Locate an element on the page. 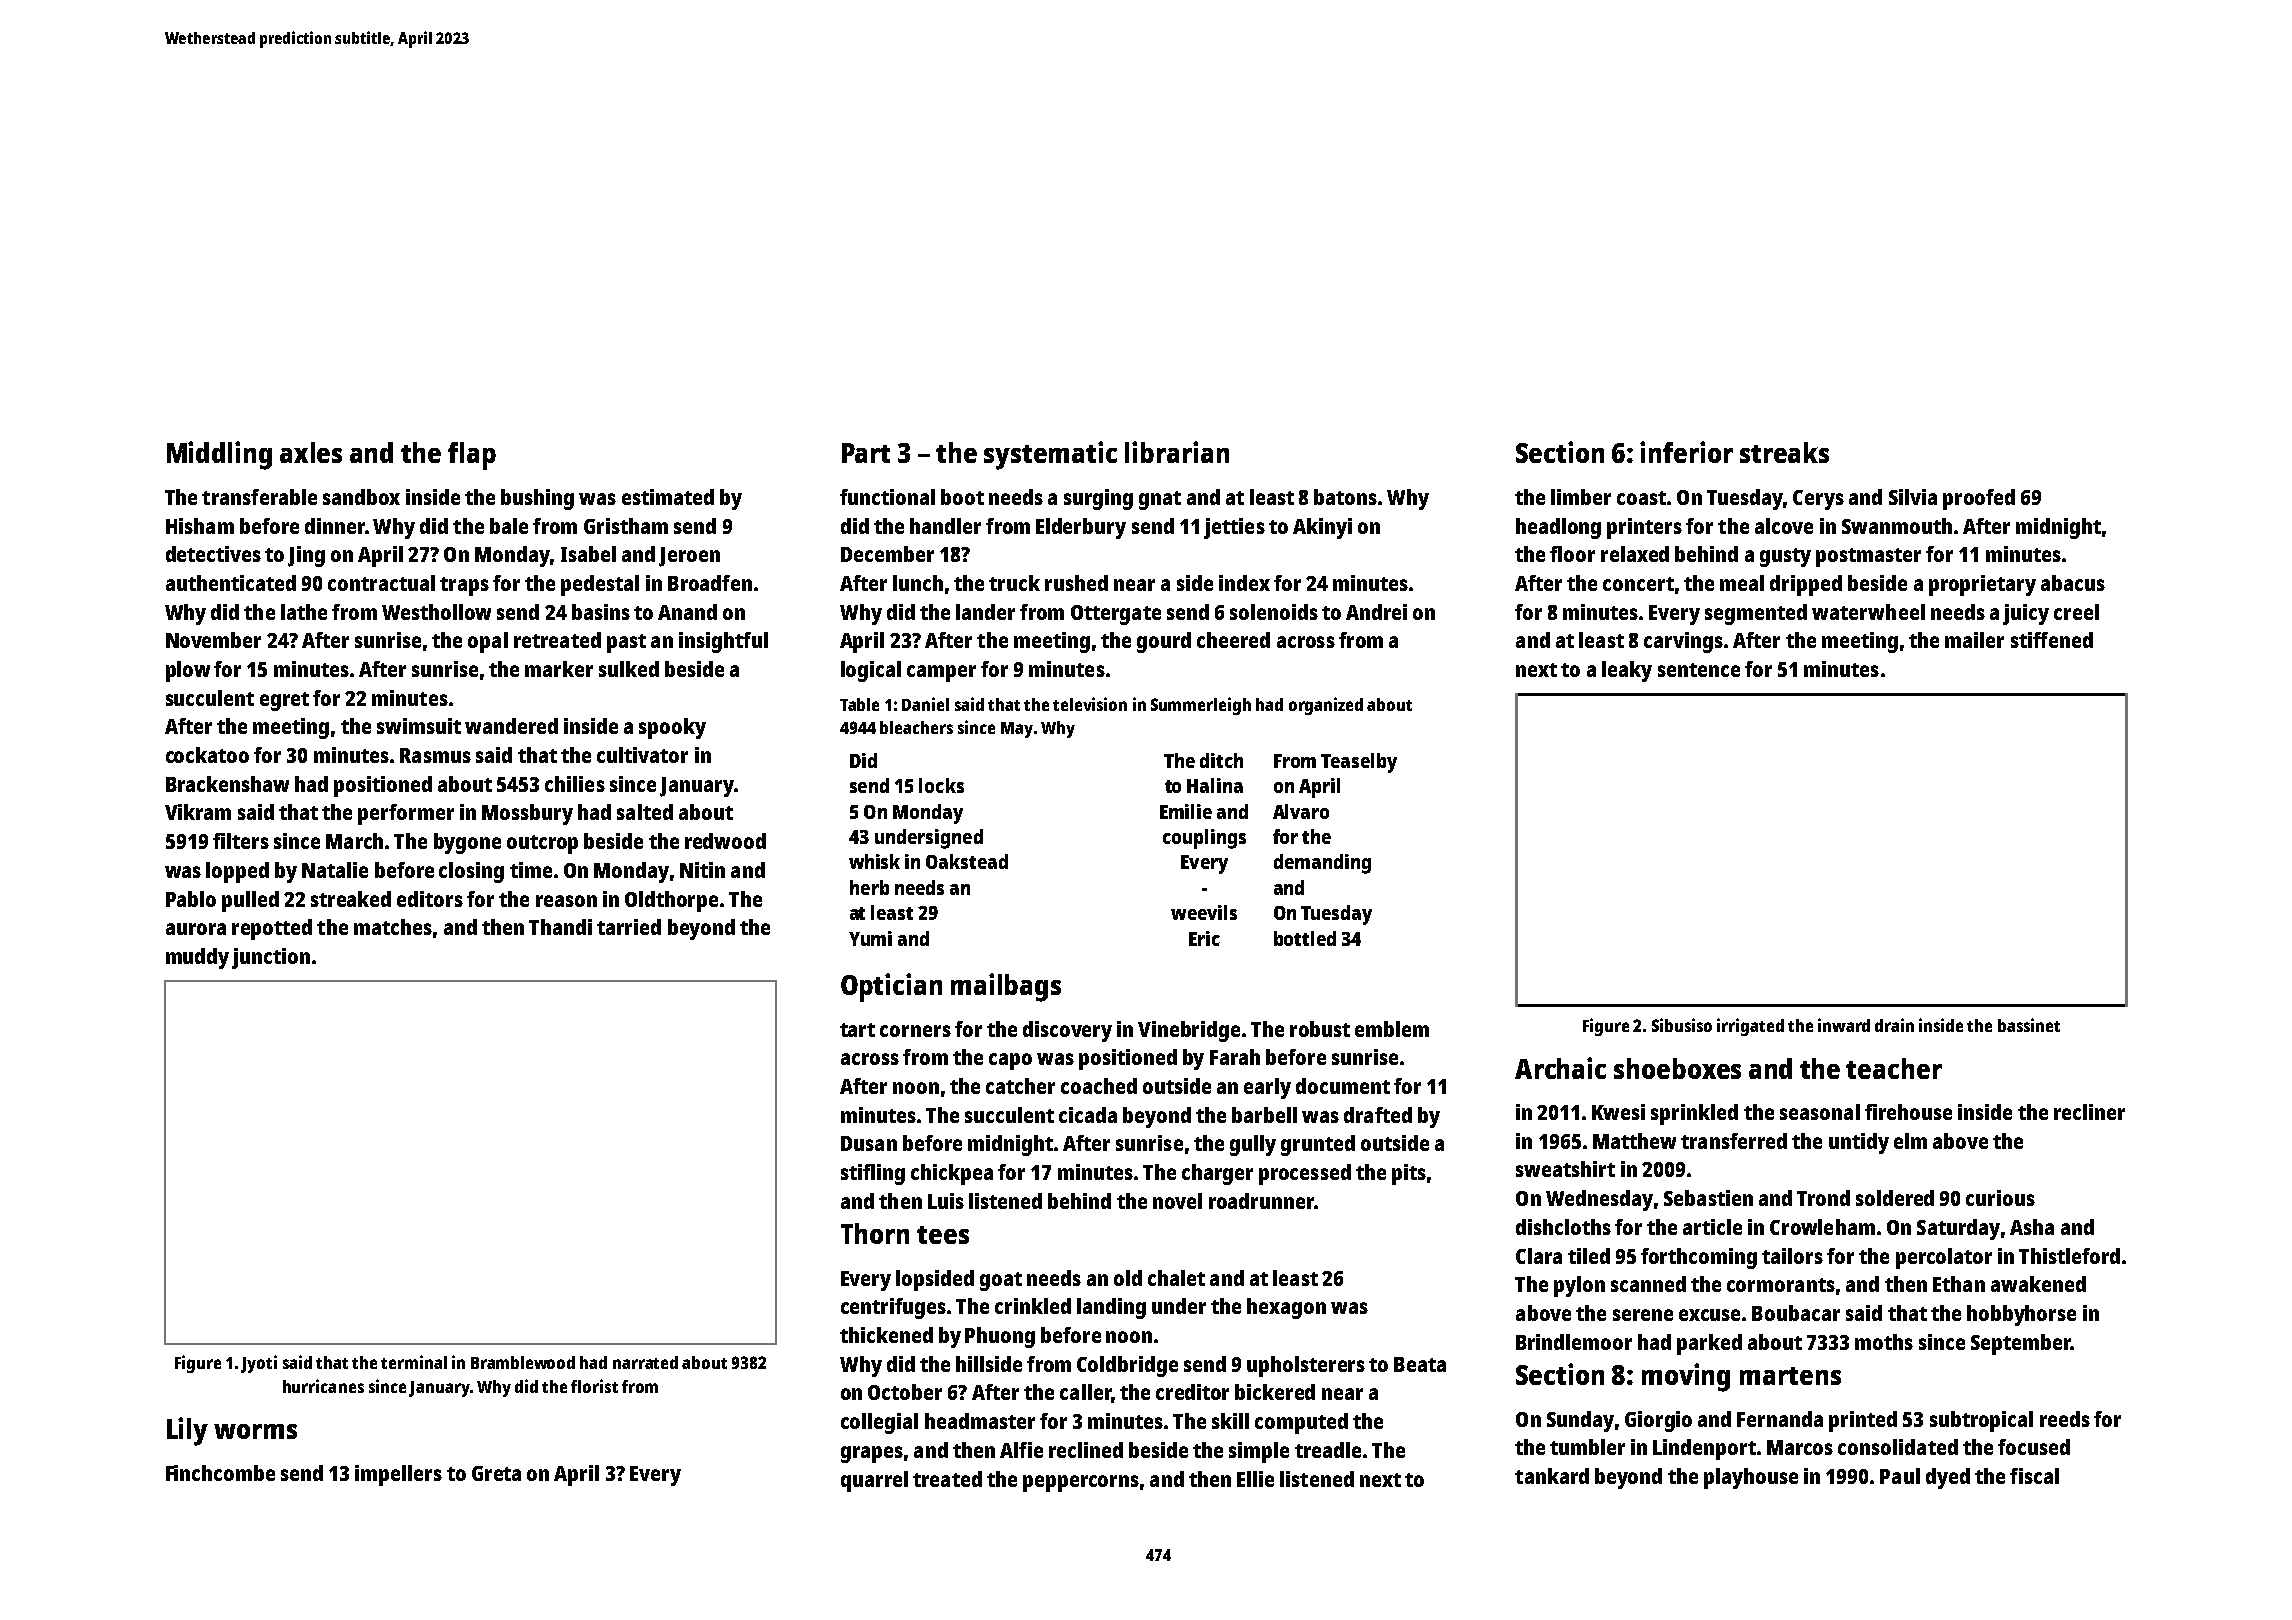 This image has height=1620, width=2292. corners is located at coordinates (915, 1031).
